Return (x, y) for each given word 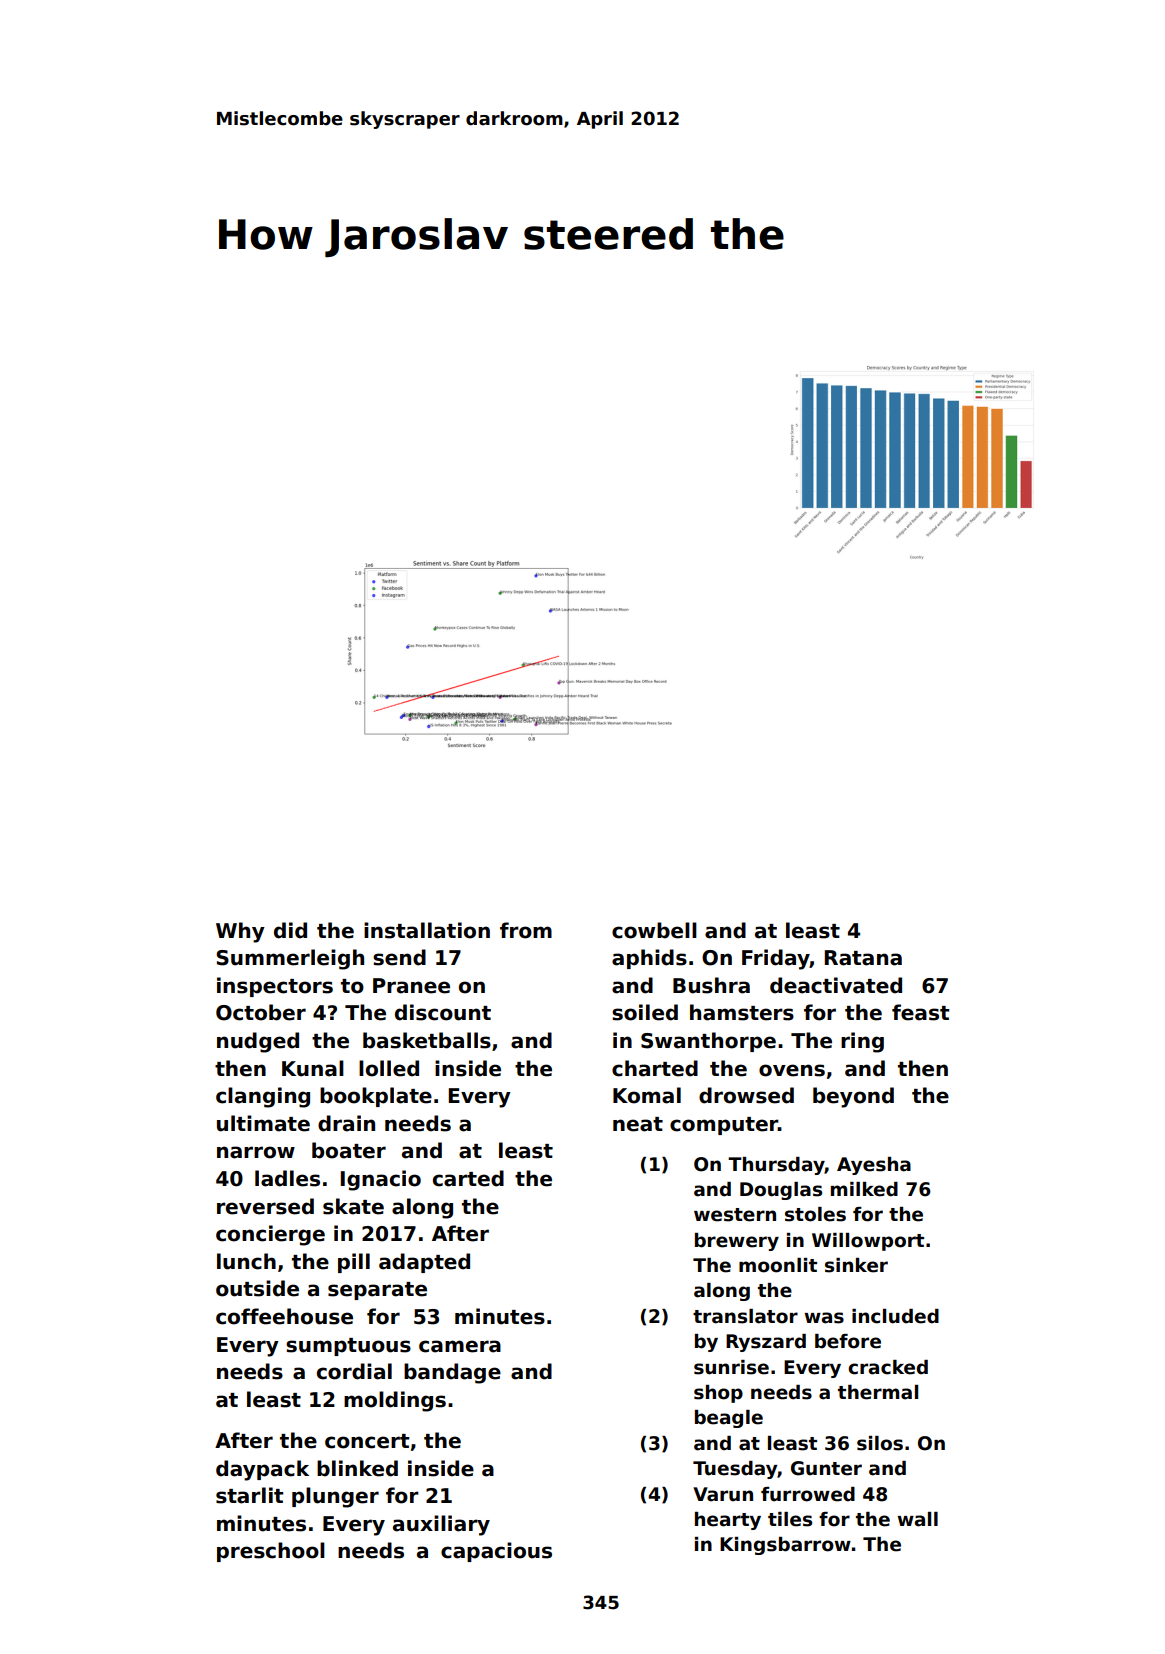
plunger (335, 1497)
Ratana (863, 958)
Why (240, 932)
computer (724, 1126)
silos (880, 1443)
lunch (246, 1261)
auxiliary (441, 1525)
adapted (424, 1263)
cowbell (654, 930)
